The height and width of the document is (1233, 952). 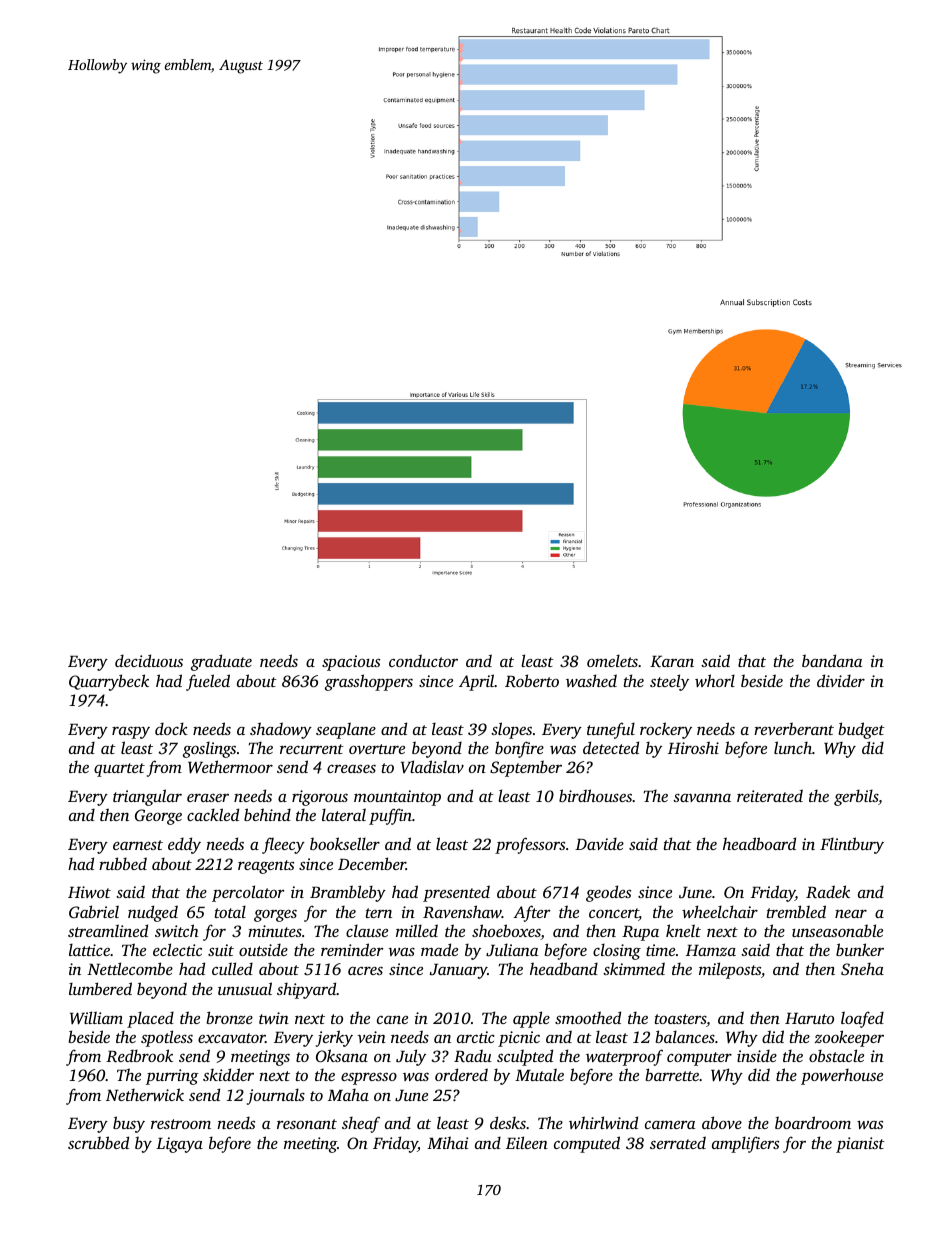 What do you see at coordinates (158, 817) in the document?
I see `George` at bounding box center [158, 817].
